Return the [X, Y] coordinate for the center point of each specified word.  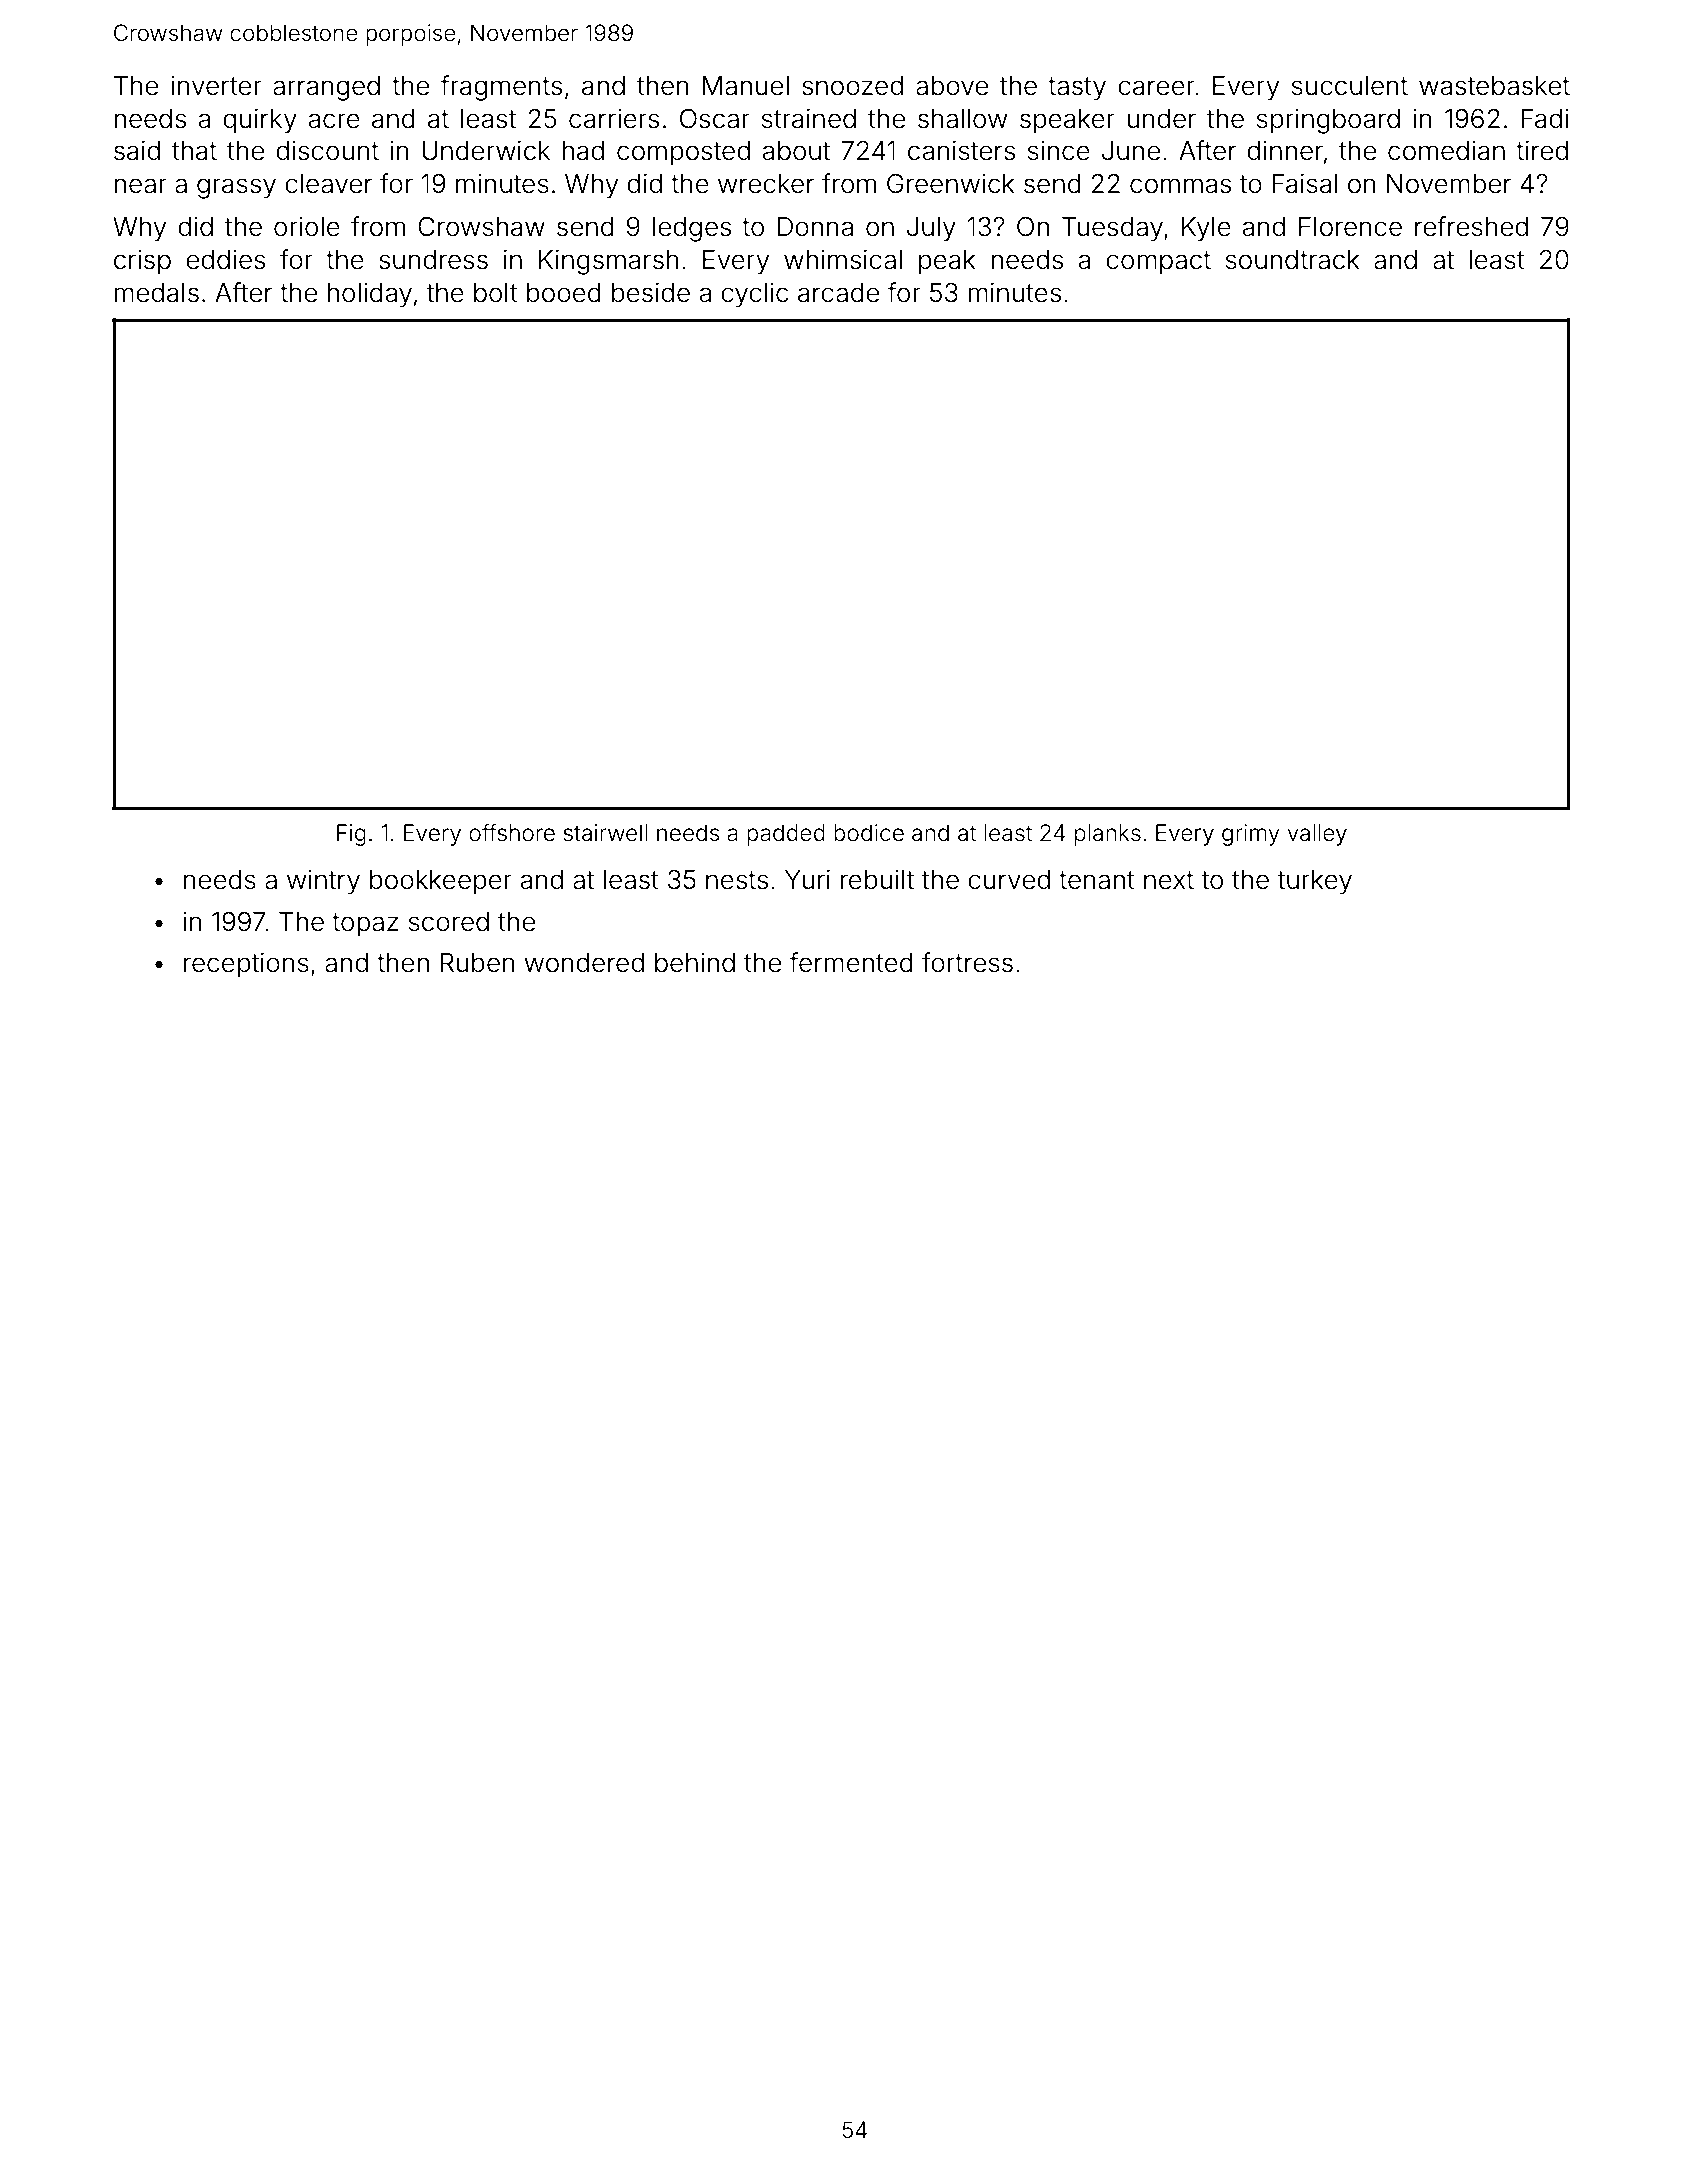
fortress [967, 962]
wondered [584, 963]
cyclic [754, 295]
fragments [501, 88]
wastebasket [1494, 86]
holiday [370, 295]
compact [1158, 263]
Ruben [477, 963]
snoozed [852, 86]
